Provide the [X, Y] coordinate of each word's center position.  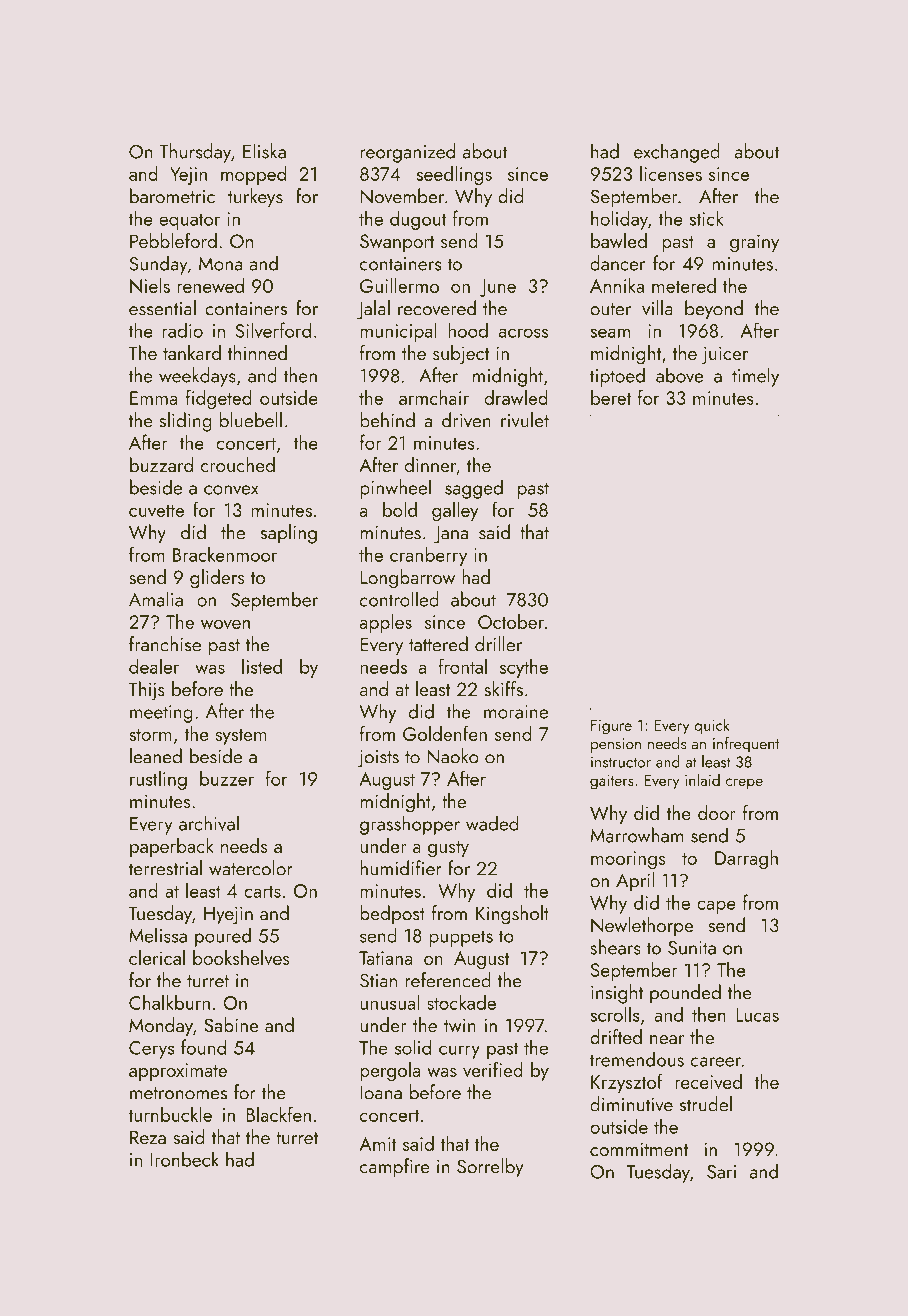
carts [262, 892]
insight [617, 994]
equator [189, 221]
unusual [390, 1002]
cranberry [428, 556]
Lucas [757, 1015]
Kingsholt [512, 915]
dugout [418, 220]
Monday [161, 1027]
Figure [611, 727]
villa [657, 308]
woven [225, 624]
